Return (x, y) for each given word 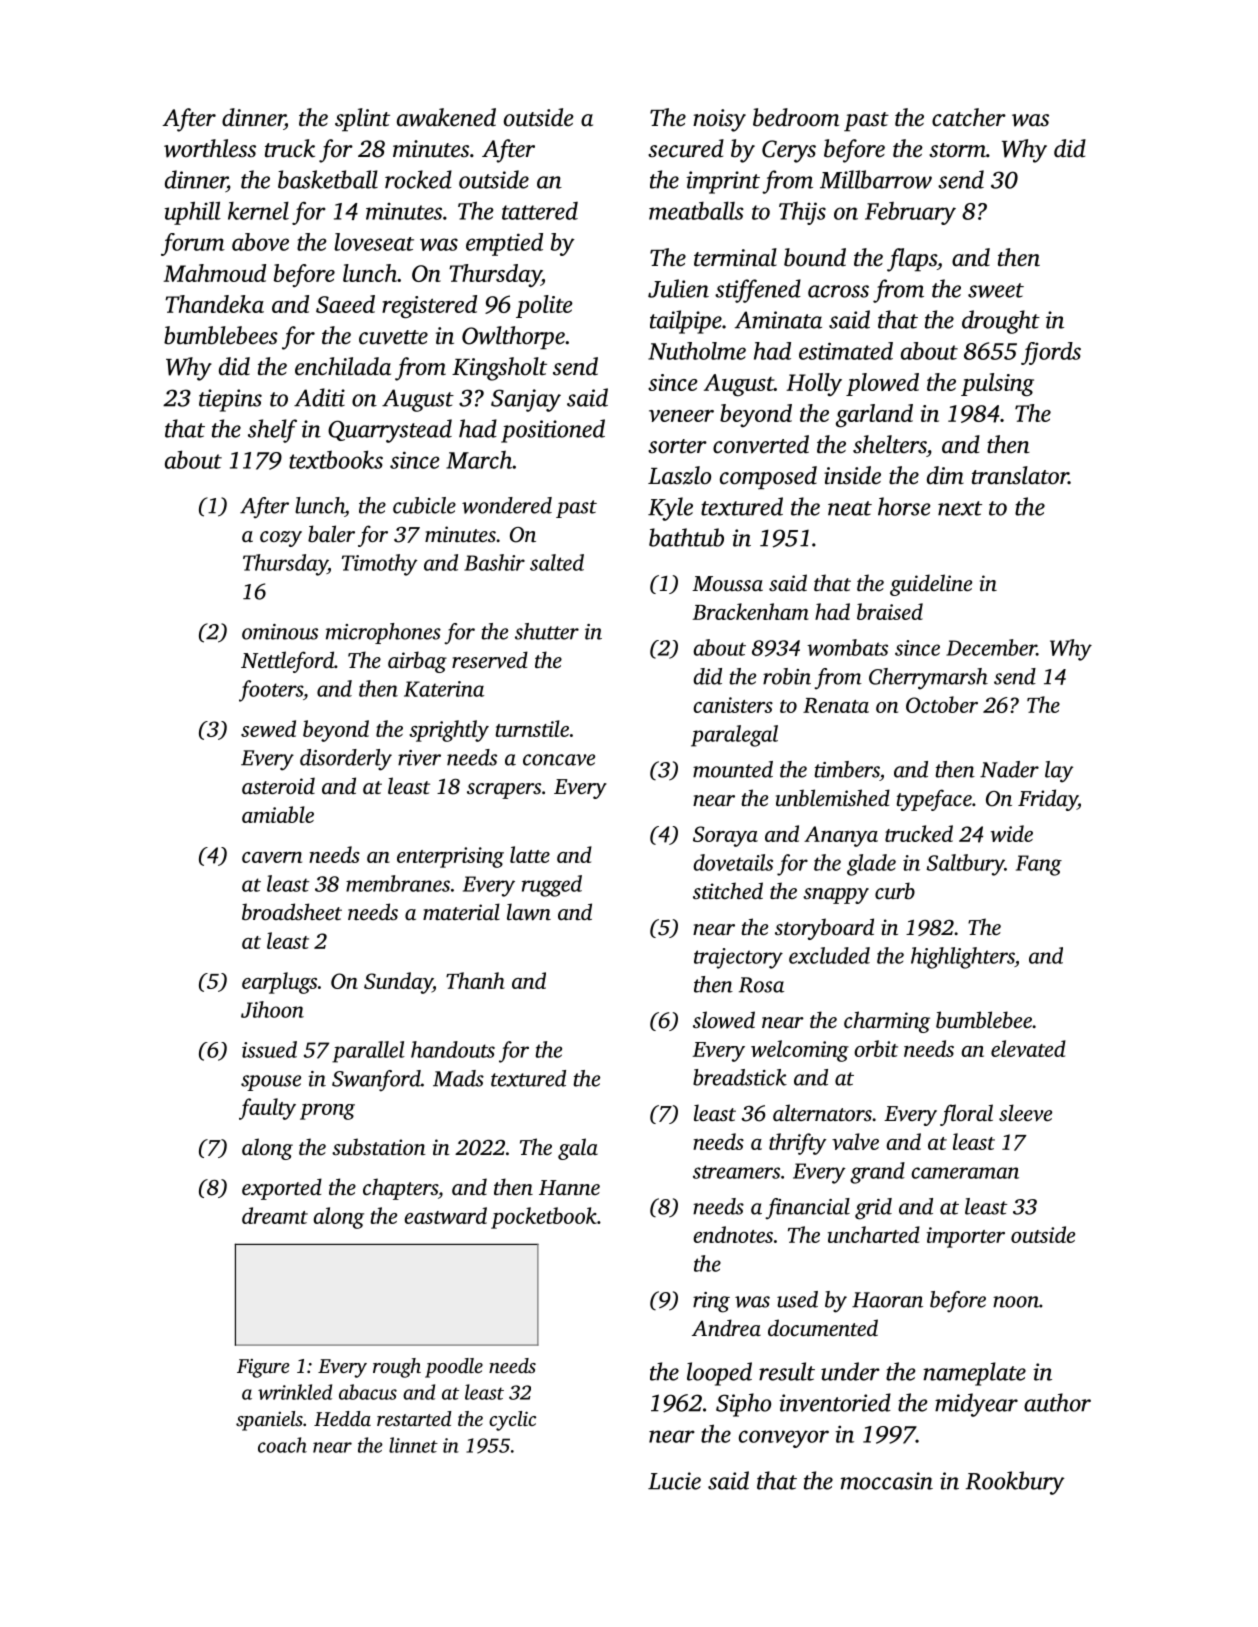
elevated (1028, 1048)
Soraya (725, 836)
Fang (1039, 865)
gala (578, 1149)
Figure (263, 1368)
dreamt (275, 1215)
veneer (681, 416)
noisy (719, 120)
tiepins (230, 400)
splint (362, 120)
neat (850, 508)
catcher (969, 117)
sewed (268, 728)
